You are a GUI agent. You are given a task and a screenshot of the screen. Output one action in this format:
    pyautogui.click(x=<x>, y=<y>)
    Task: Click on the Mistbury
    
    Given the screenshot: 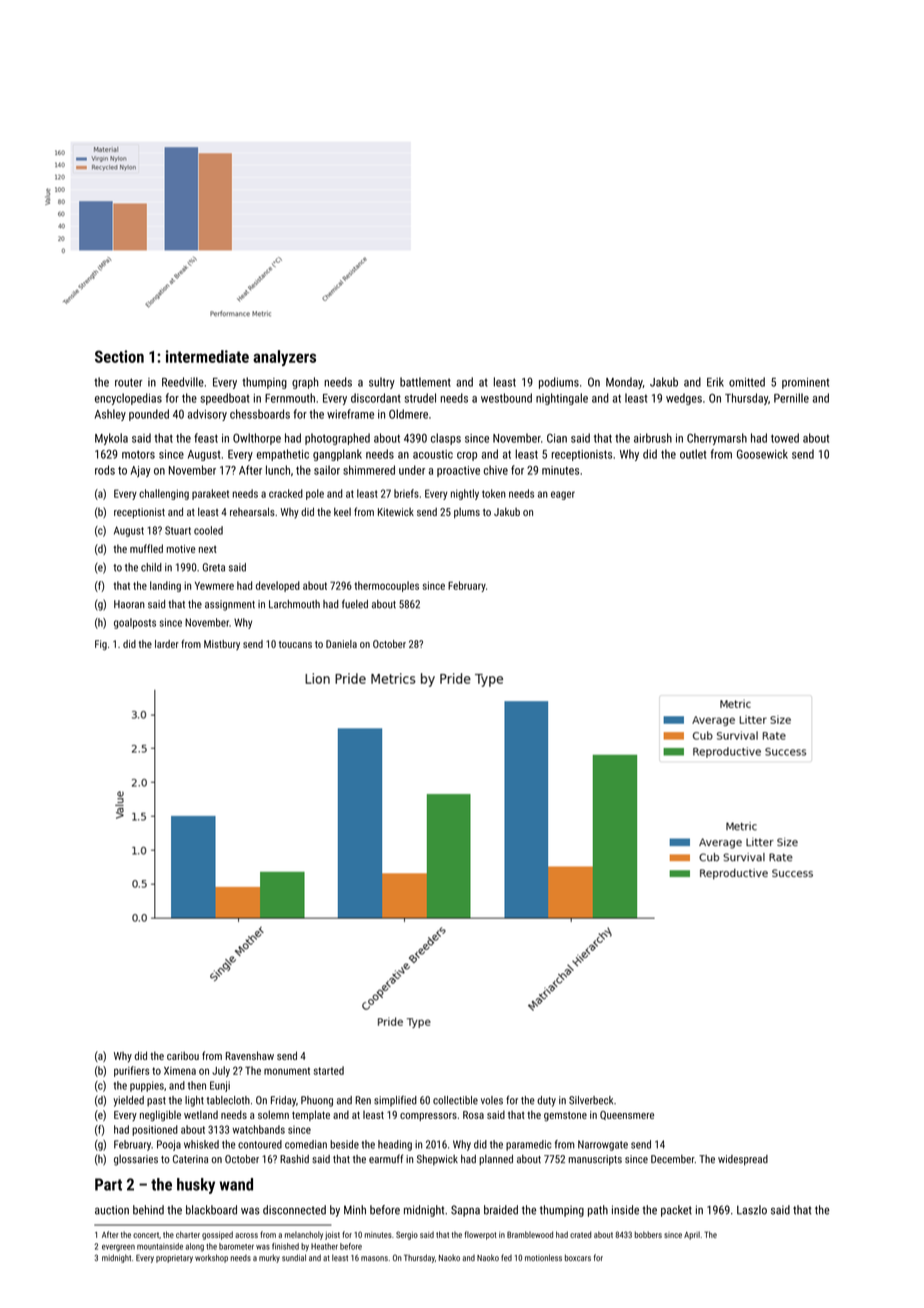 What is the action you would take?
    pyautogui.click(x=222, y=645)
